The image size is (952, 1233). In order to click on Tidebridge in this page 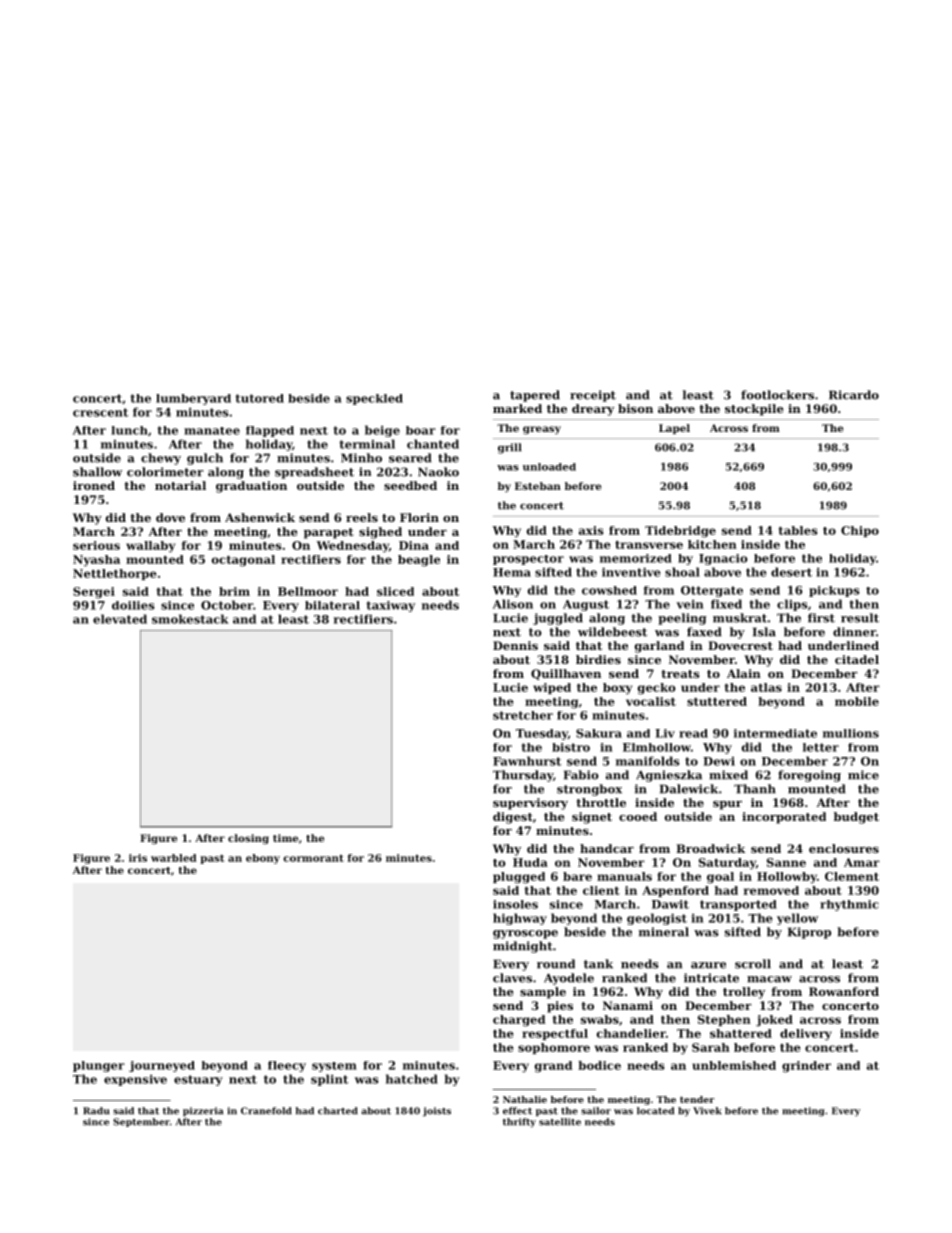, I will do `click(680, 532)`.
